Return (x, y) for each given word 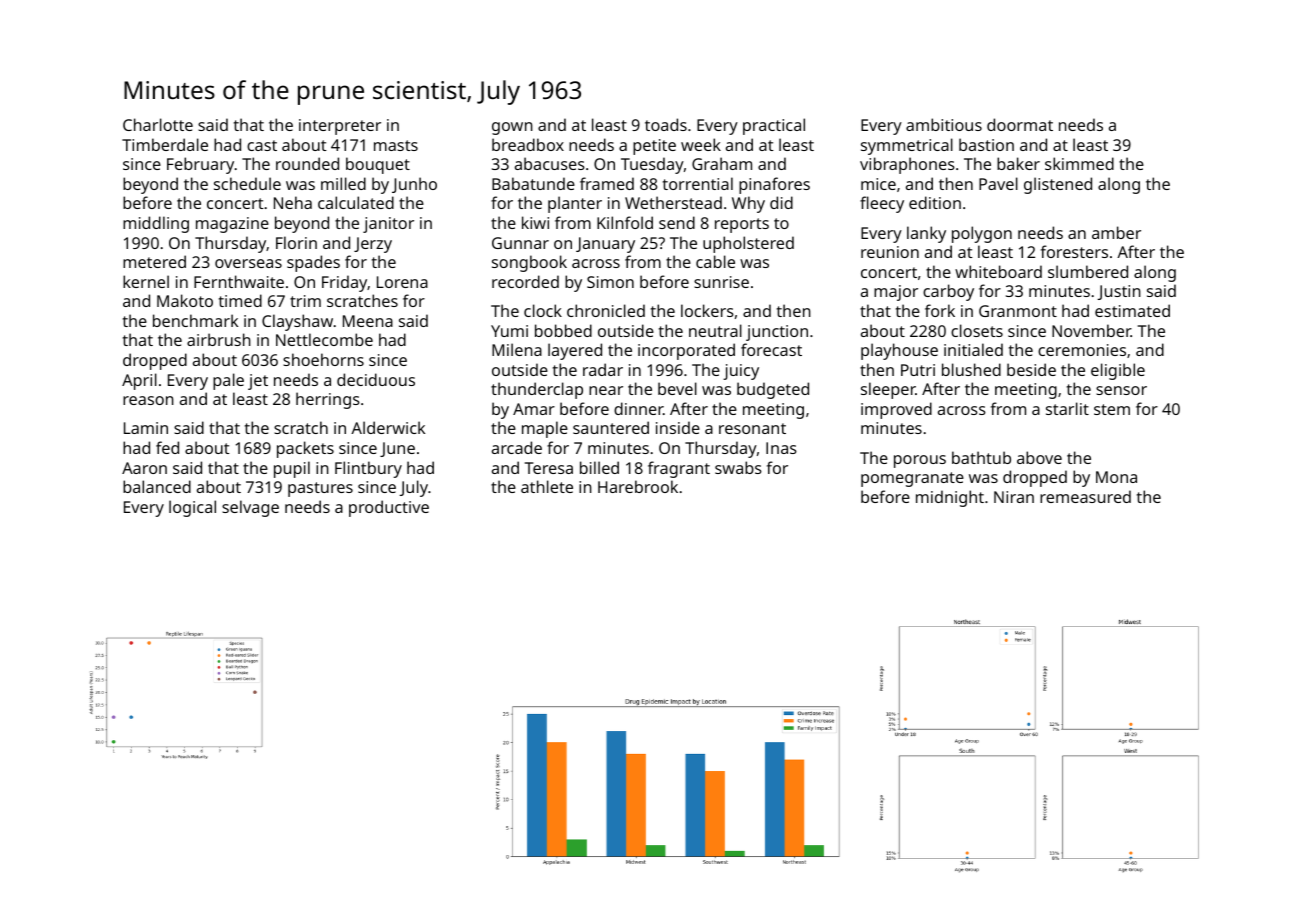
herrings (328, 400)
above (1039, 457)
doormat (1020, 124)
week (701, 144)
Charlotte (158, 124)
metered (154, 261)
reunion (890, 252)
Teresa (549, 468)
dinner (638, 408)
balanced (157, 486)
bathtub (981, 457)
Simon (610, 282)
